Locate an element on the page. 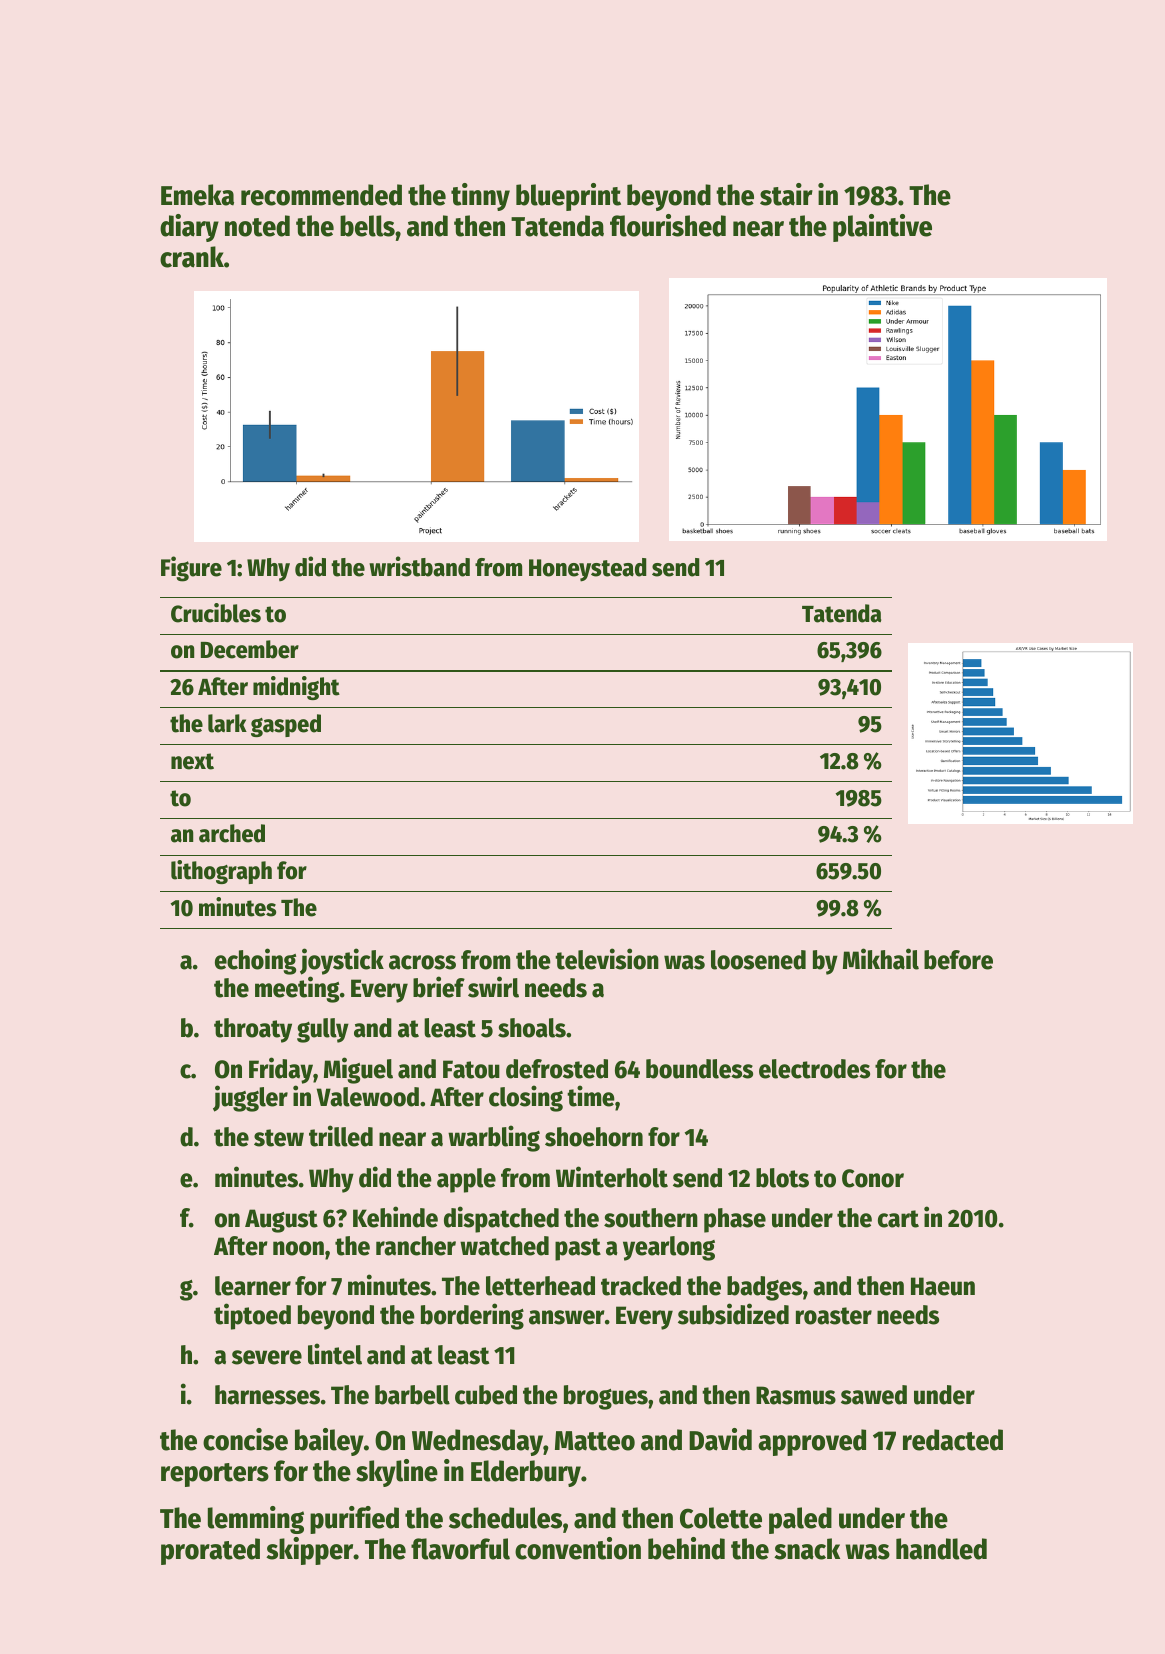 The image size is (1165, 1654). Kehinde is located at coordinates (395, 1217).
